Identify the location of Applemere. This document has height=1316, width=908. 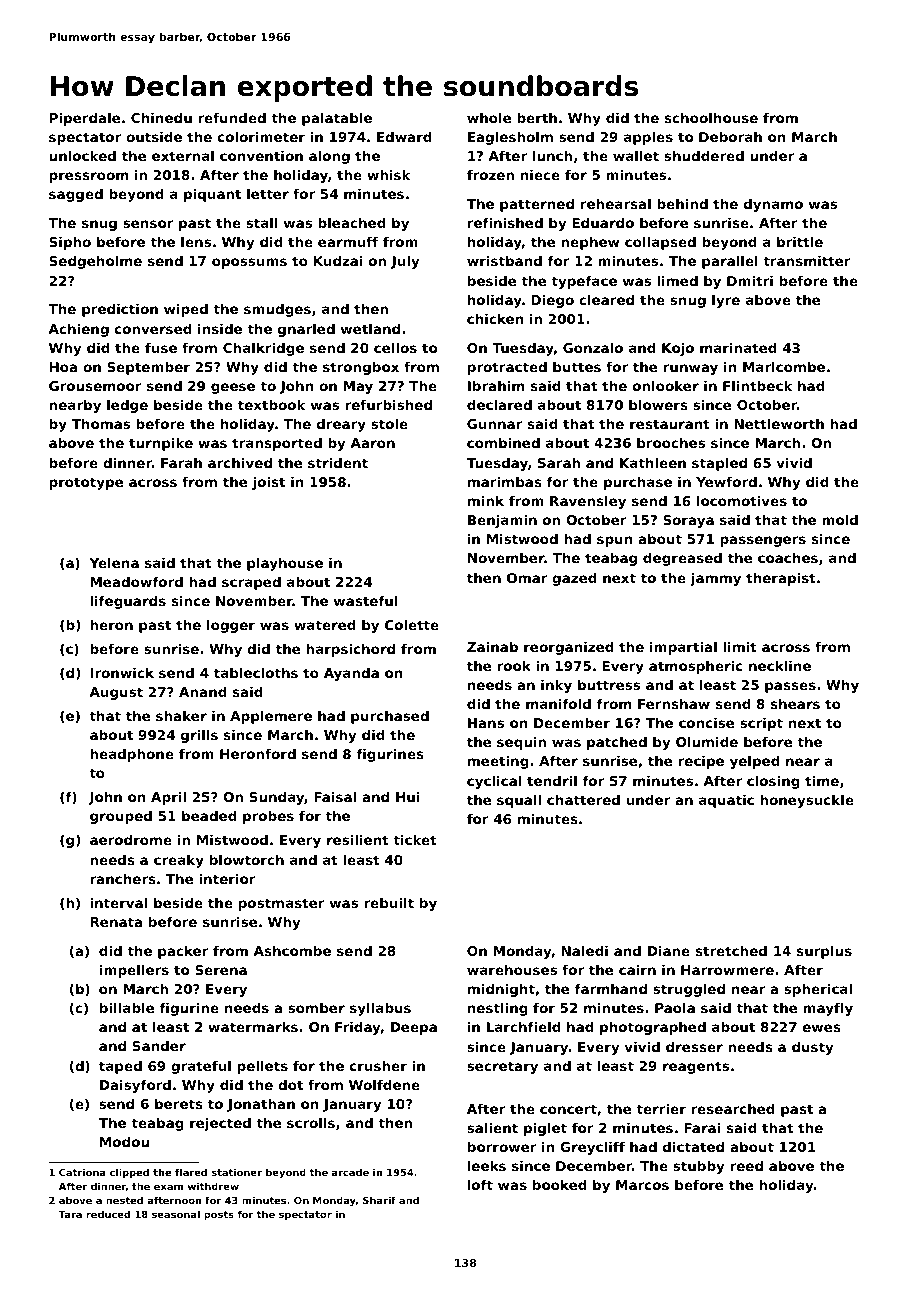
(271, 717).
